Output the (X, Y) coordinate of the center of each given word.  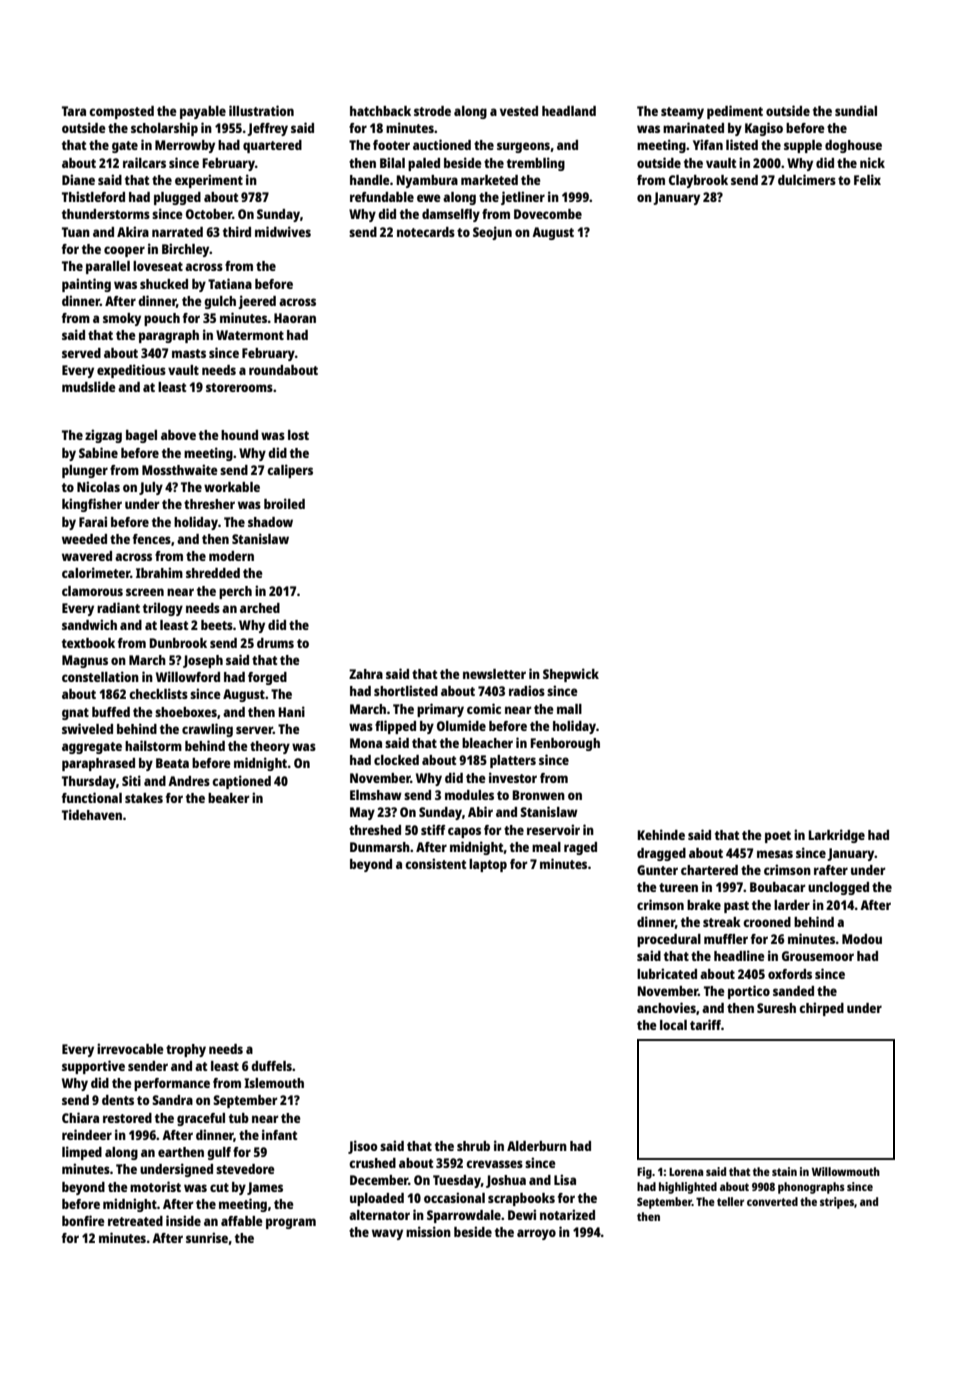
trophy (186, 1050)
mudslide (89, 386)
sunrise (207, 1237)
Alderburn (537, 1146)
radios (527, 690)
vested (519, 111)
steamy (682, 113)
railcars (144, 162)
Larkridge (836, 836)
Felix (867, 179)
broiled (284, 503)
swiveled (87, 728)
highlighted (688, 1188)
